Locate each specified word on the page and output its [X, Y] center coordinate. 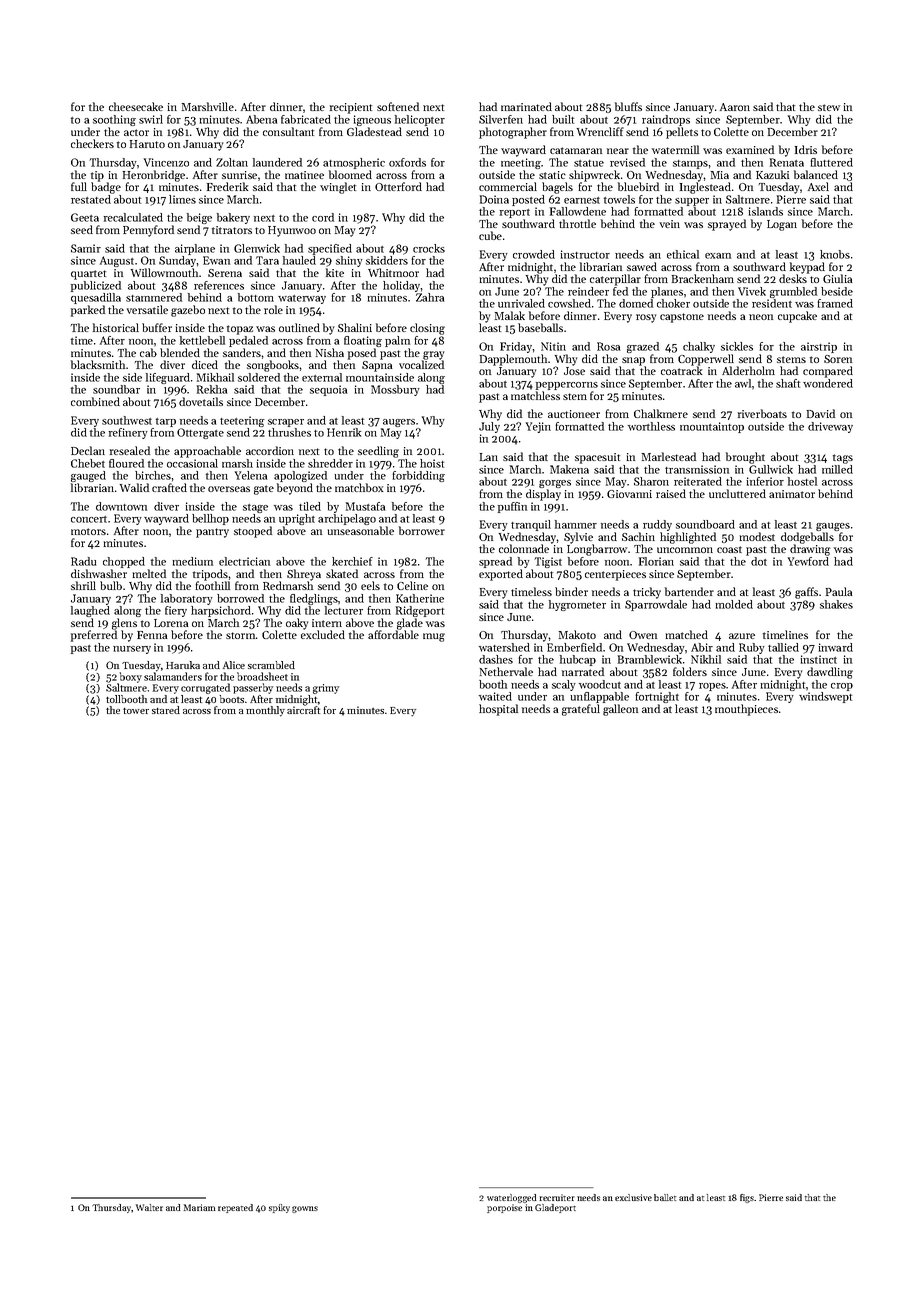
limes [182, 199]
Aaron [735, 107]
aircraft [303, 710]
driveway [830, 427]
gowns [305, 1209]
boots [231, 699]
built [563, 119]
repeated [235, 1208]
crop [842, 687]
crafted [169, 487]
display [543, 495]
